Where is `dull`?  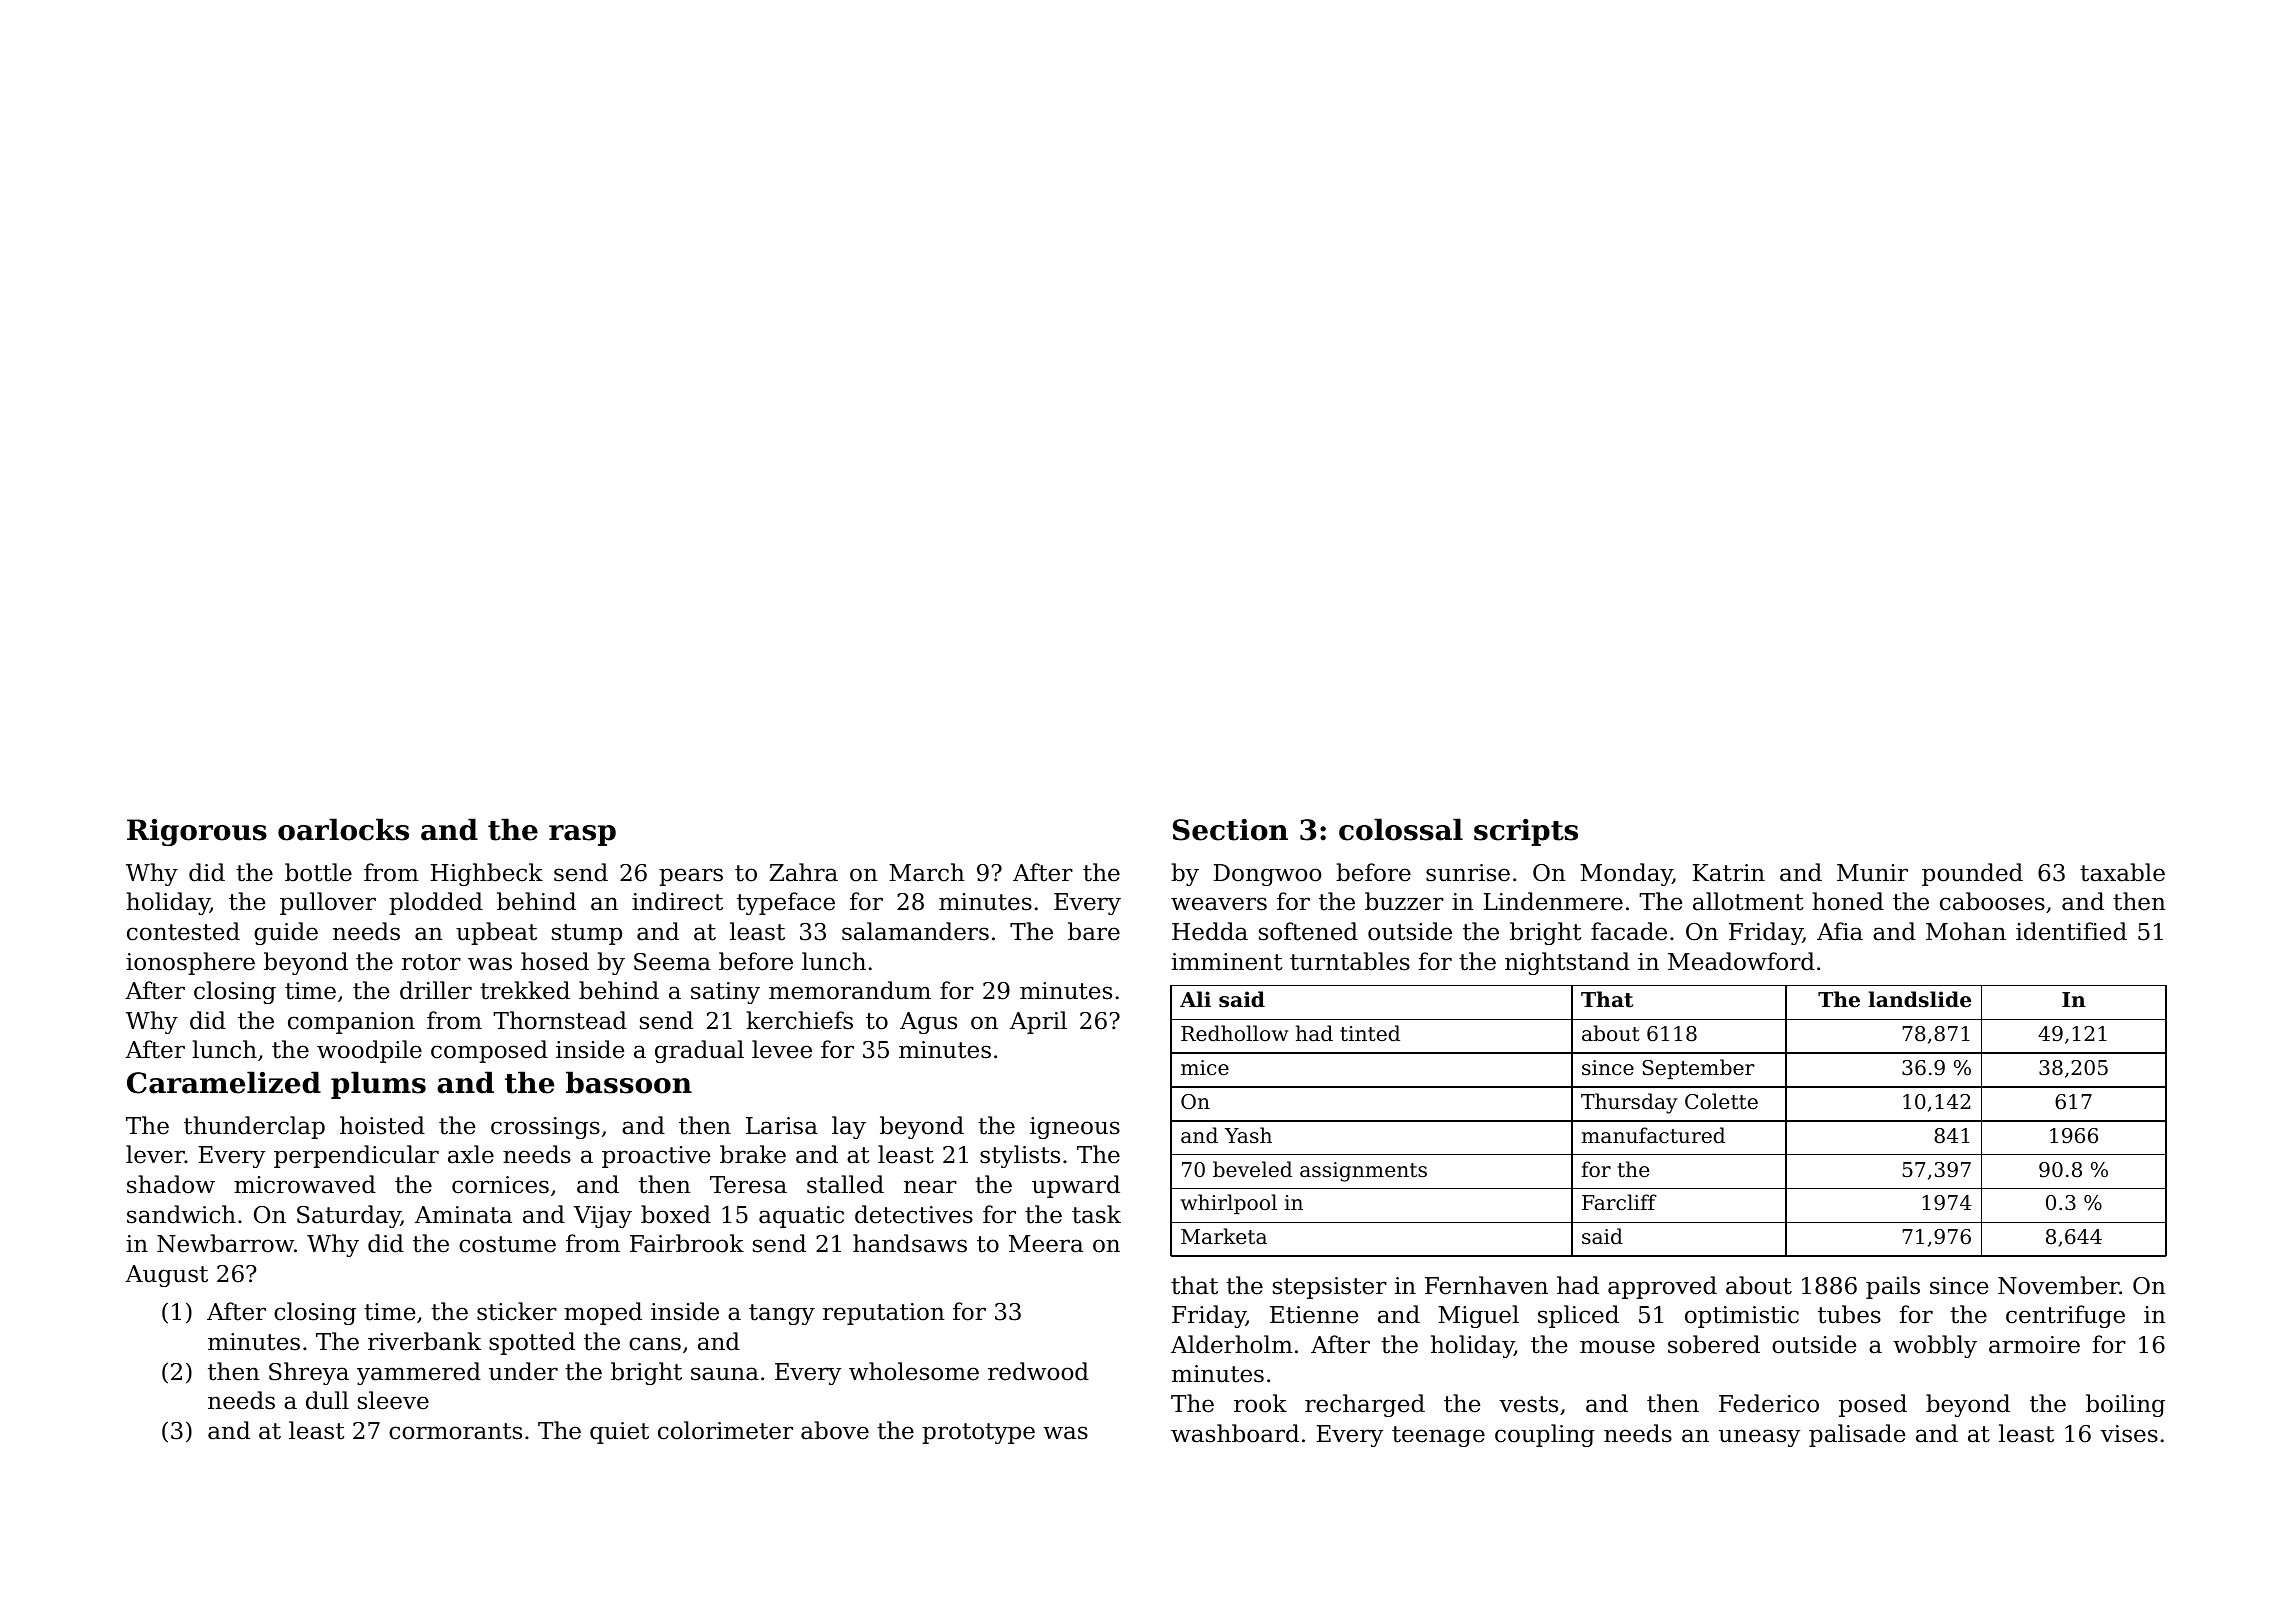 dull is located at coordinates (327, 1400).
